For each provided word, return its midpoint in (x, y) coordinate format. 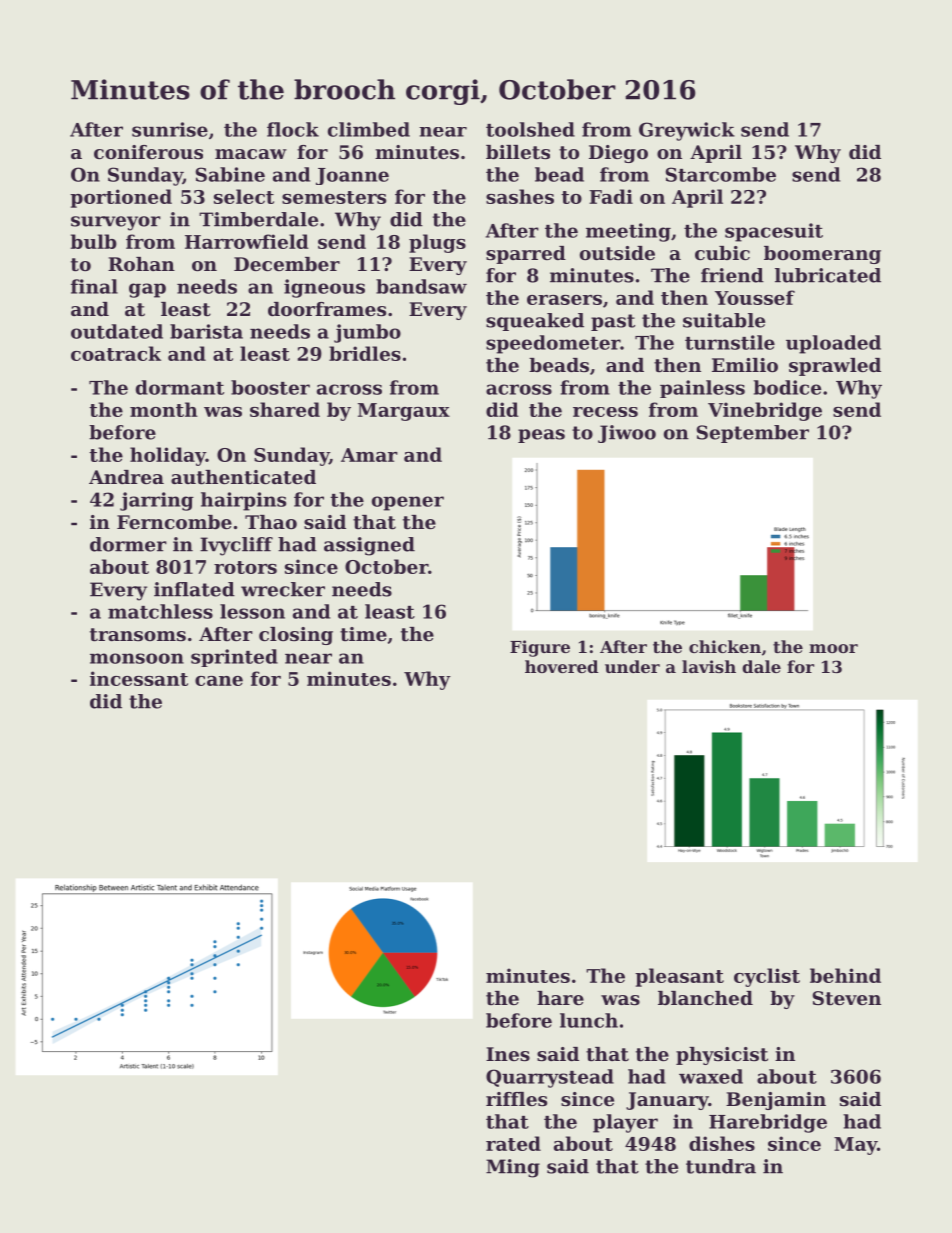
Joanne (352, 176)
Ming (513, 1168)
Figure (540, 648)
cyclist (767, 977)
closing (296, 636)
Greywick (687, 131)
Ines (508, 1054)
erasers (564, 300)
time (363, 634)
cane (219, 681)
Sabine (230, 174)
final (94, 286)
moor (833, 648)
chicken (725, 646)
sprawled (835, 367)
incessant (139, 678)
